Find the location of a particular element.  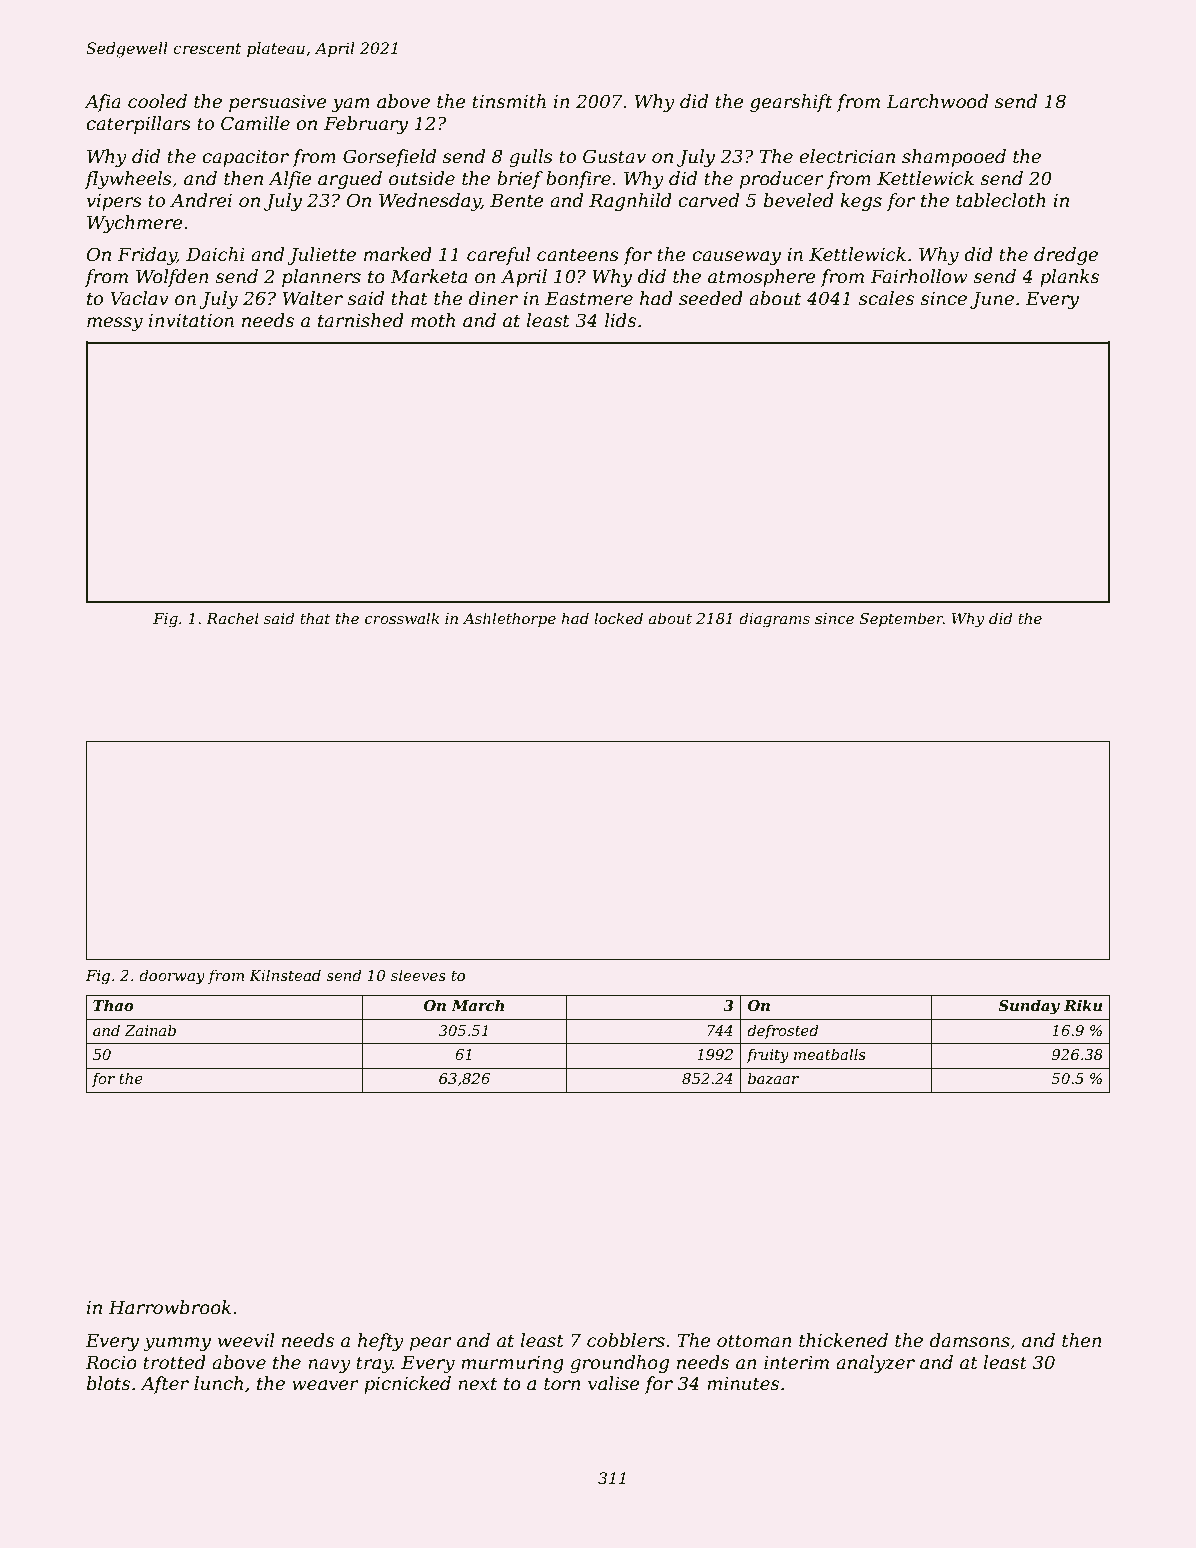

minutes is located at coordinates (743, 1384).
